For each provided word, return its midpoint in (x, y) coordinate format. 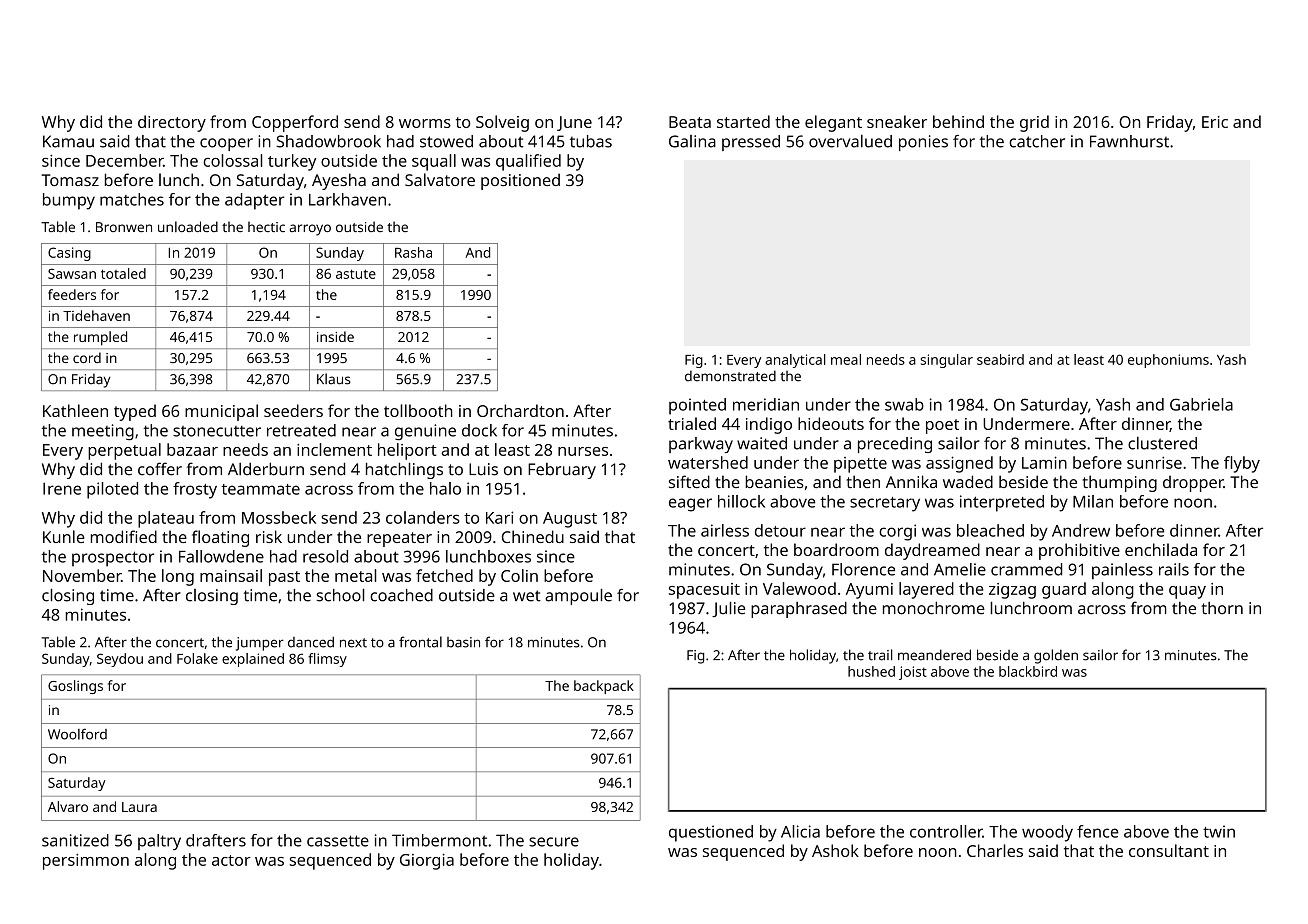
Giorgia (427, 862)
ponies (923, 143)
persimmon (86, 862)
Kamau (68, 141)
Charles (995, 850)
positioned (520, 181)
